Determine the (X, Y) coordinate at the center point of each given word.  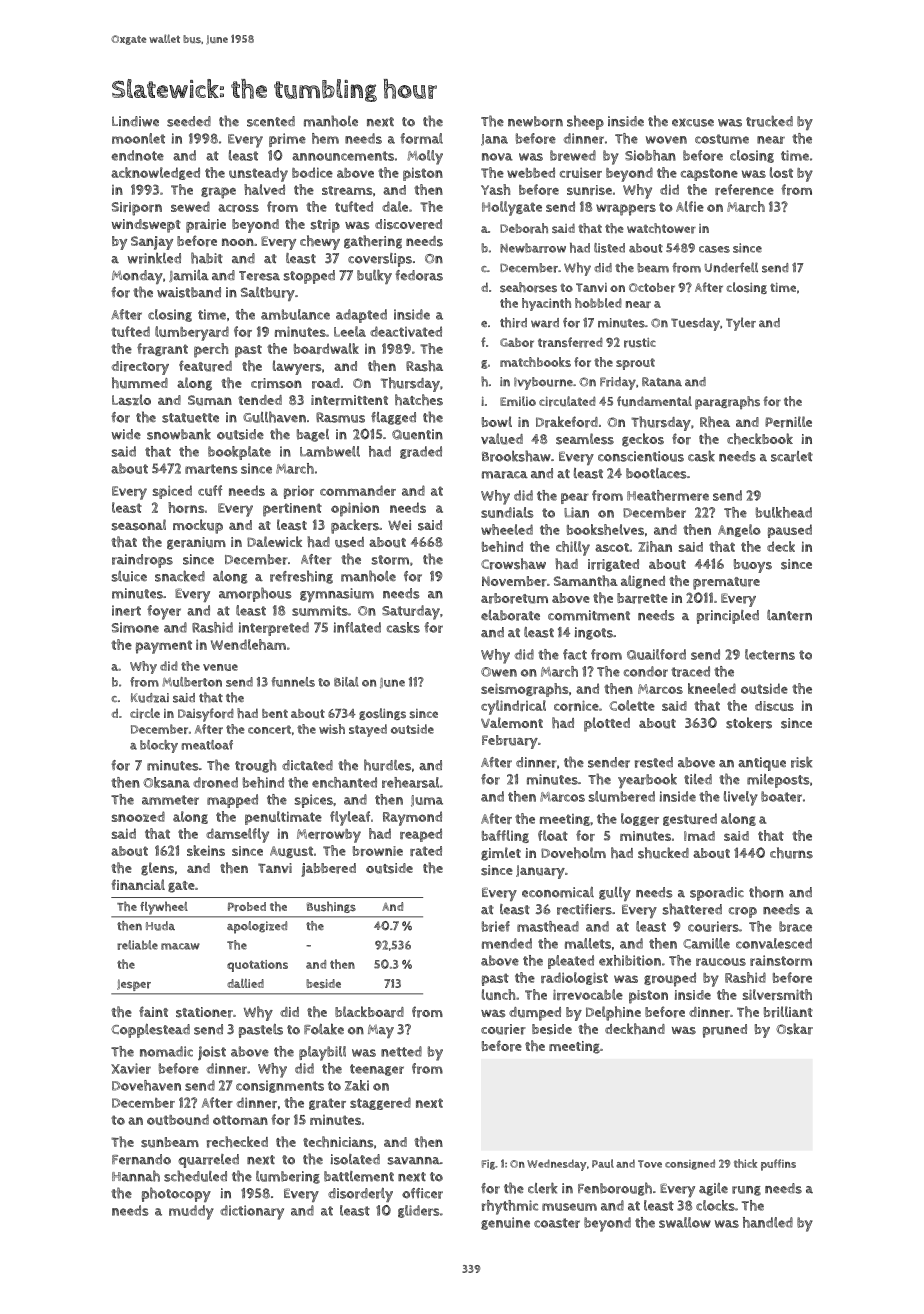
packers (355, 526)
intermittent (349, 400)
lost (781, 172)
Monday (137, 277)
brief (496, 926)
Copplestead (150, 1031)
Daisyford (206, 715)
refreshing (301, 577)
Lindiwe (135, 121)
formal (421, 138)
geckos (643, 440)
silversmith (777, 994)
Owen (499, 672)
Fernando (141, 1159)
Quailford (656, 654)
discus (774, 706)
